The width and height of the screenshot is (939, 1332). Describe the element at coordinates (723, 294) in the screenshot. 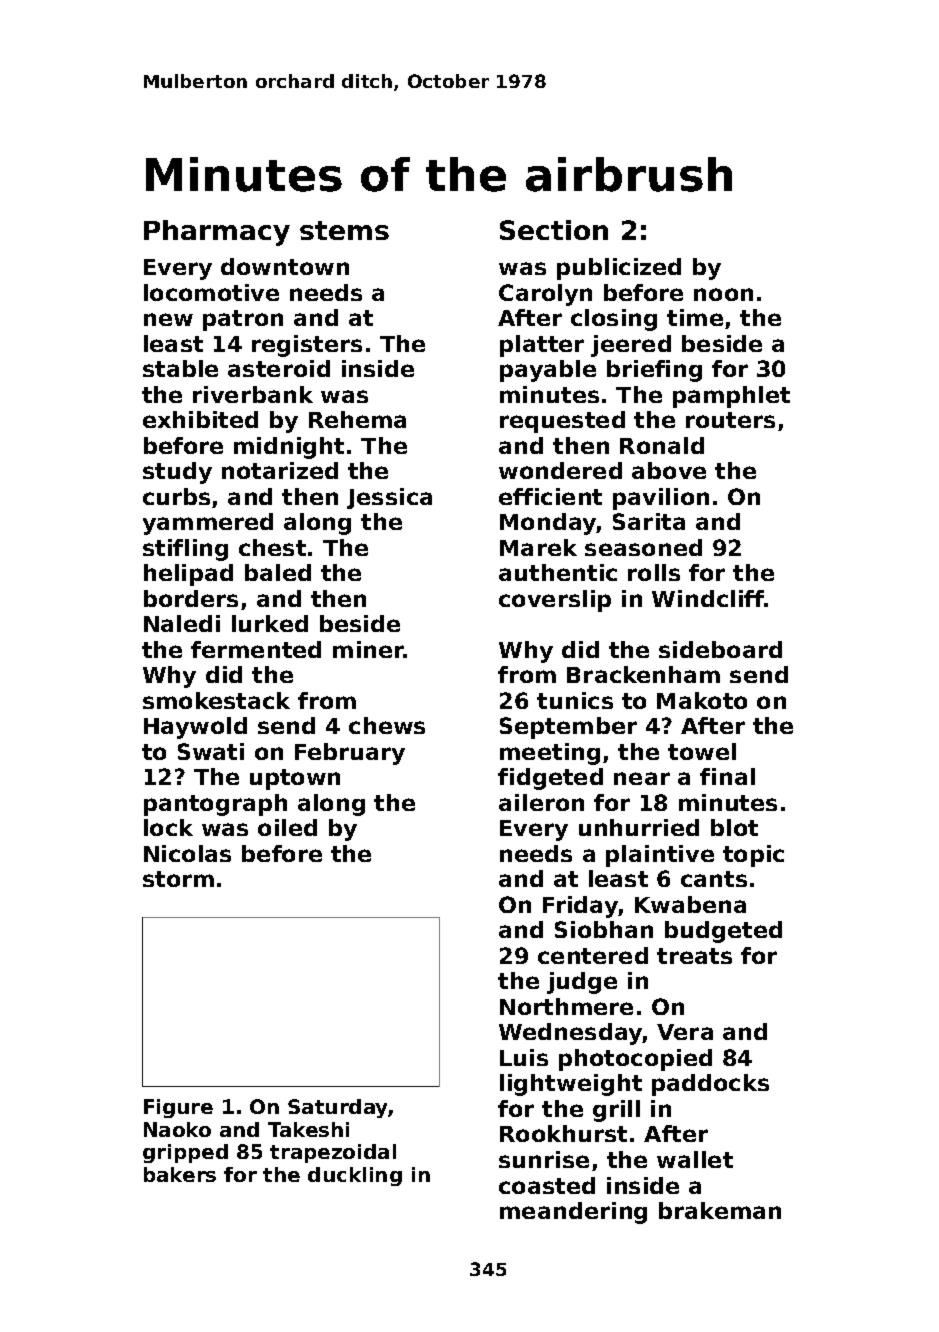

I see `noon` at that location.
